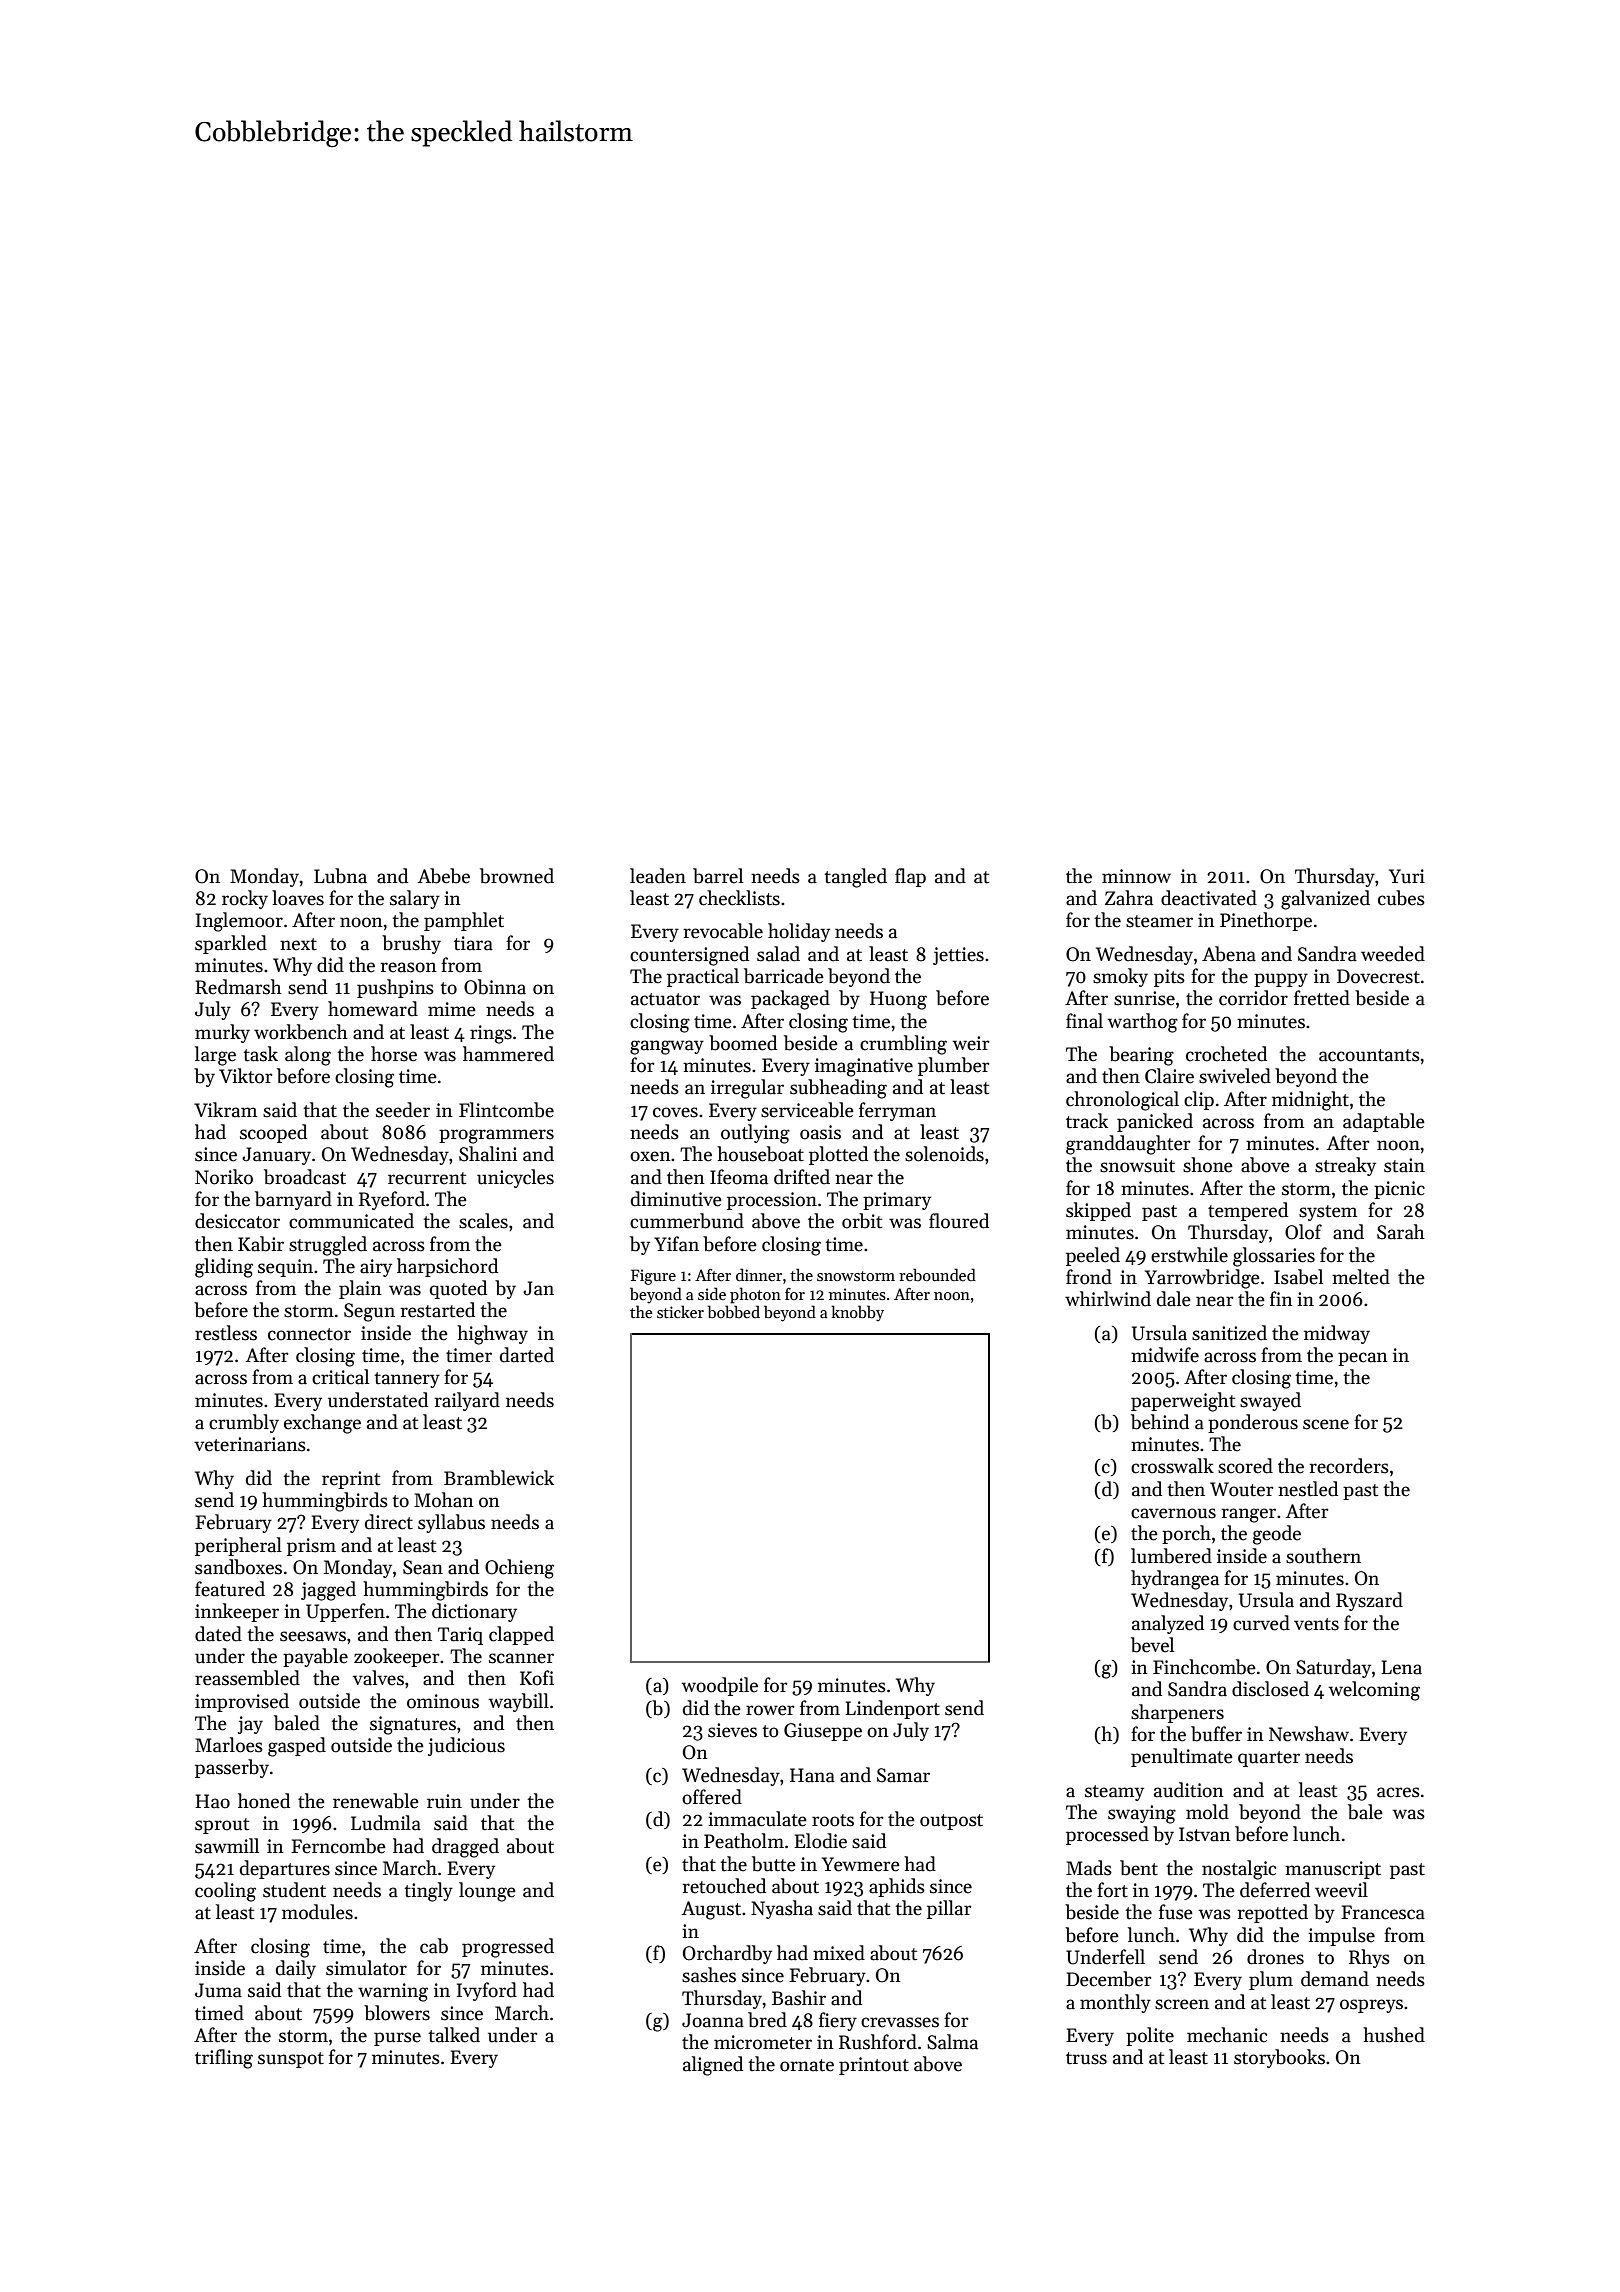  What do you see at coordinates (1171, 1556) in the page?
I see `lumbered` at bounding box center [1171, 1556].
